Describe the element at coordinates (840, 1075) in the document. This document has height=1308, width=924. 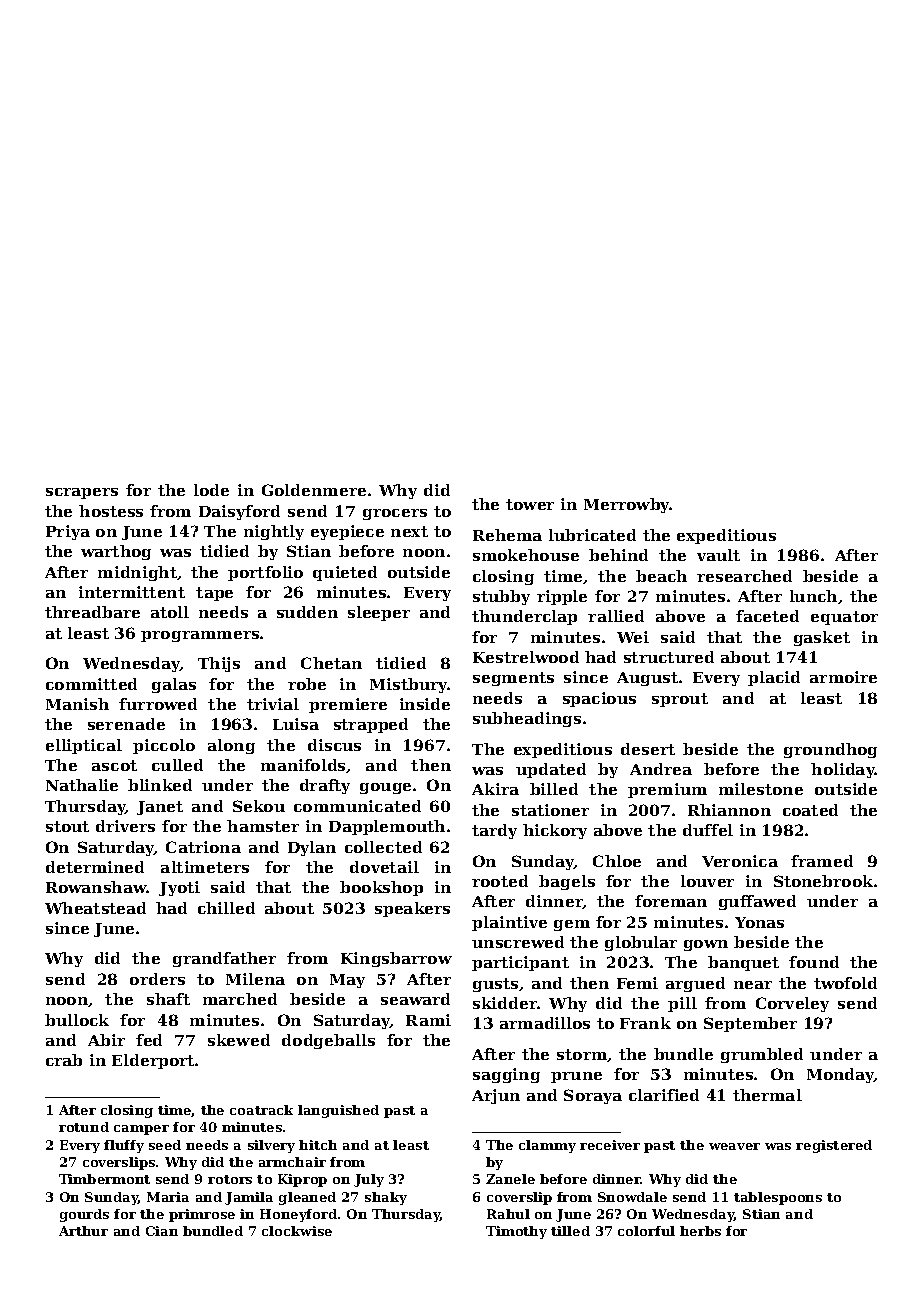
I see `Monday` at that location.
